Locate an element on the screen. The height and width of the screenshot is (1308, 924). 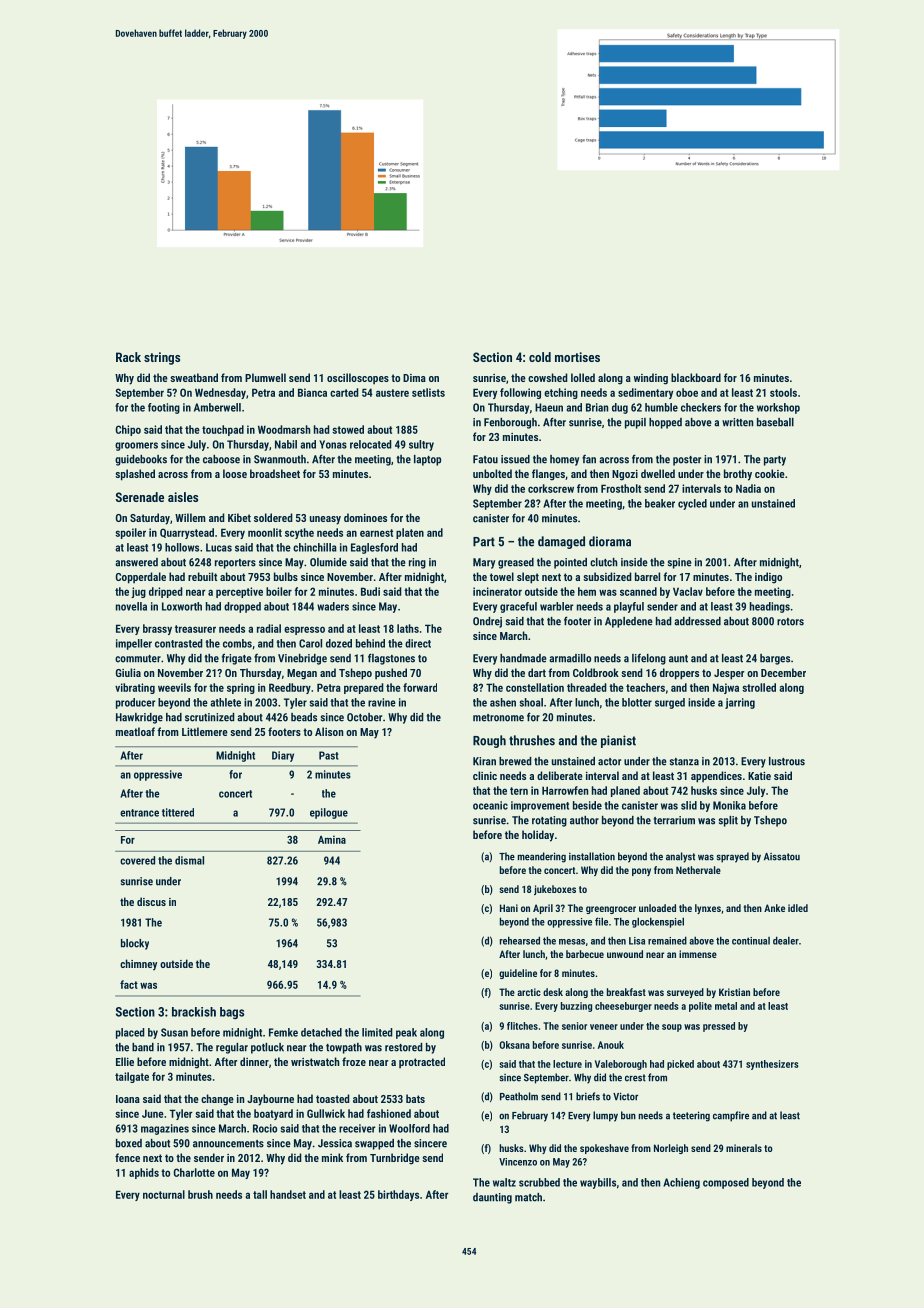
nocturnal is located at coordinates (164, 1194).
